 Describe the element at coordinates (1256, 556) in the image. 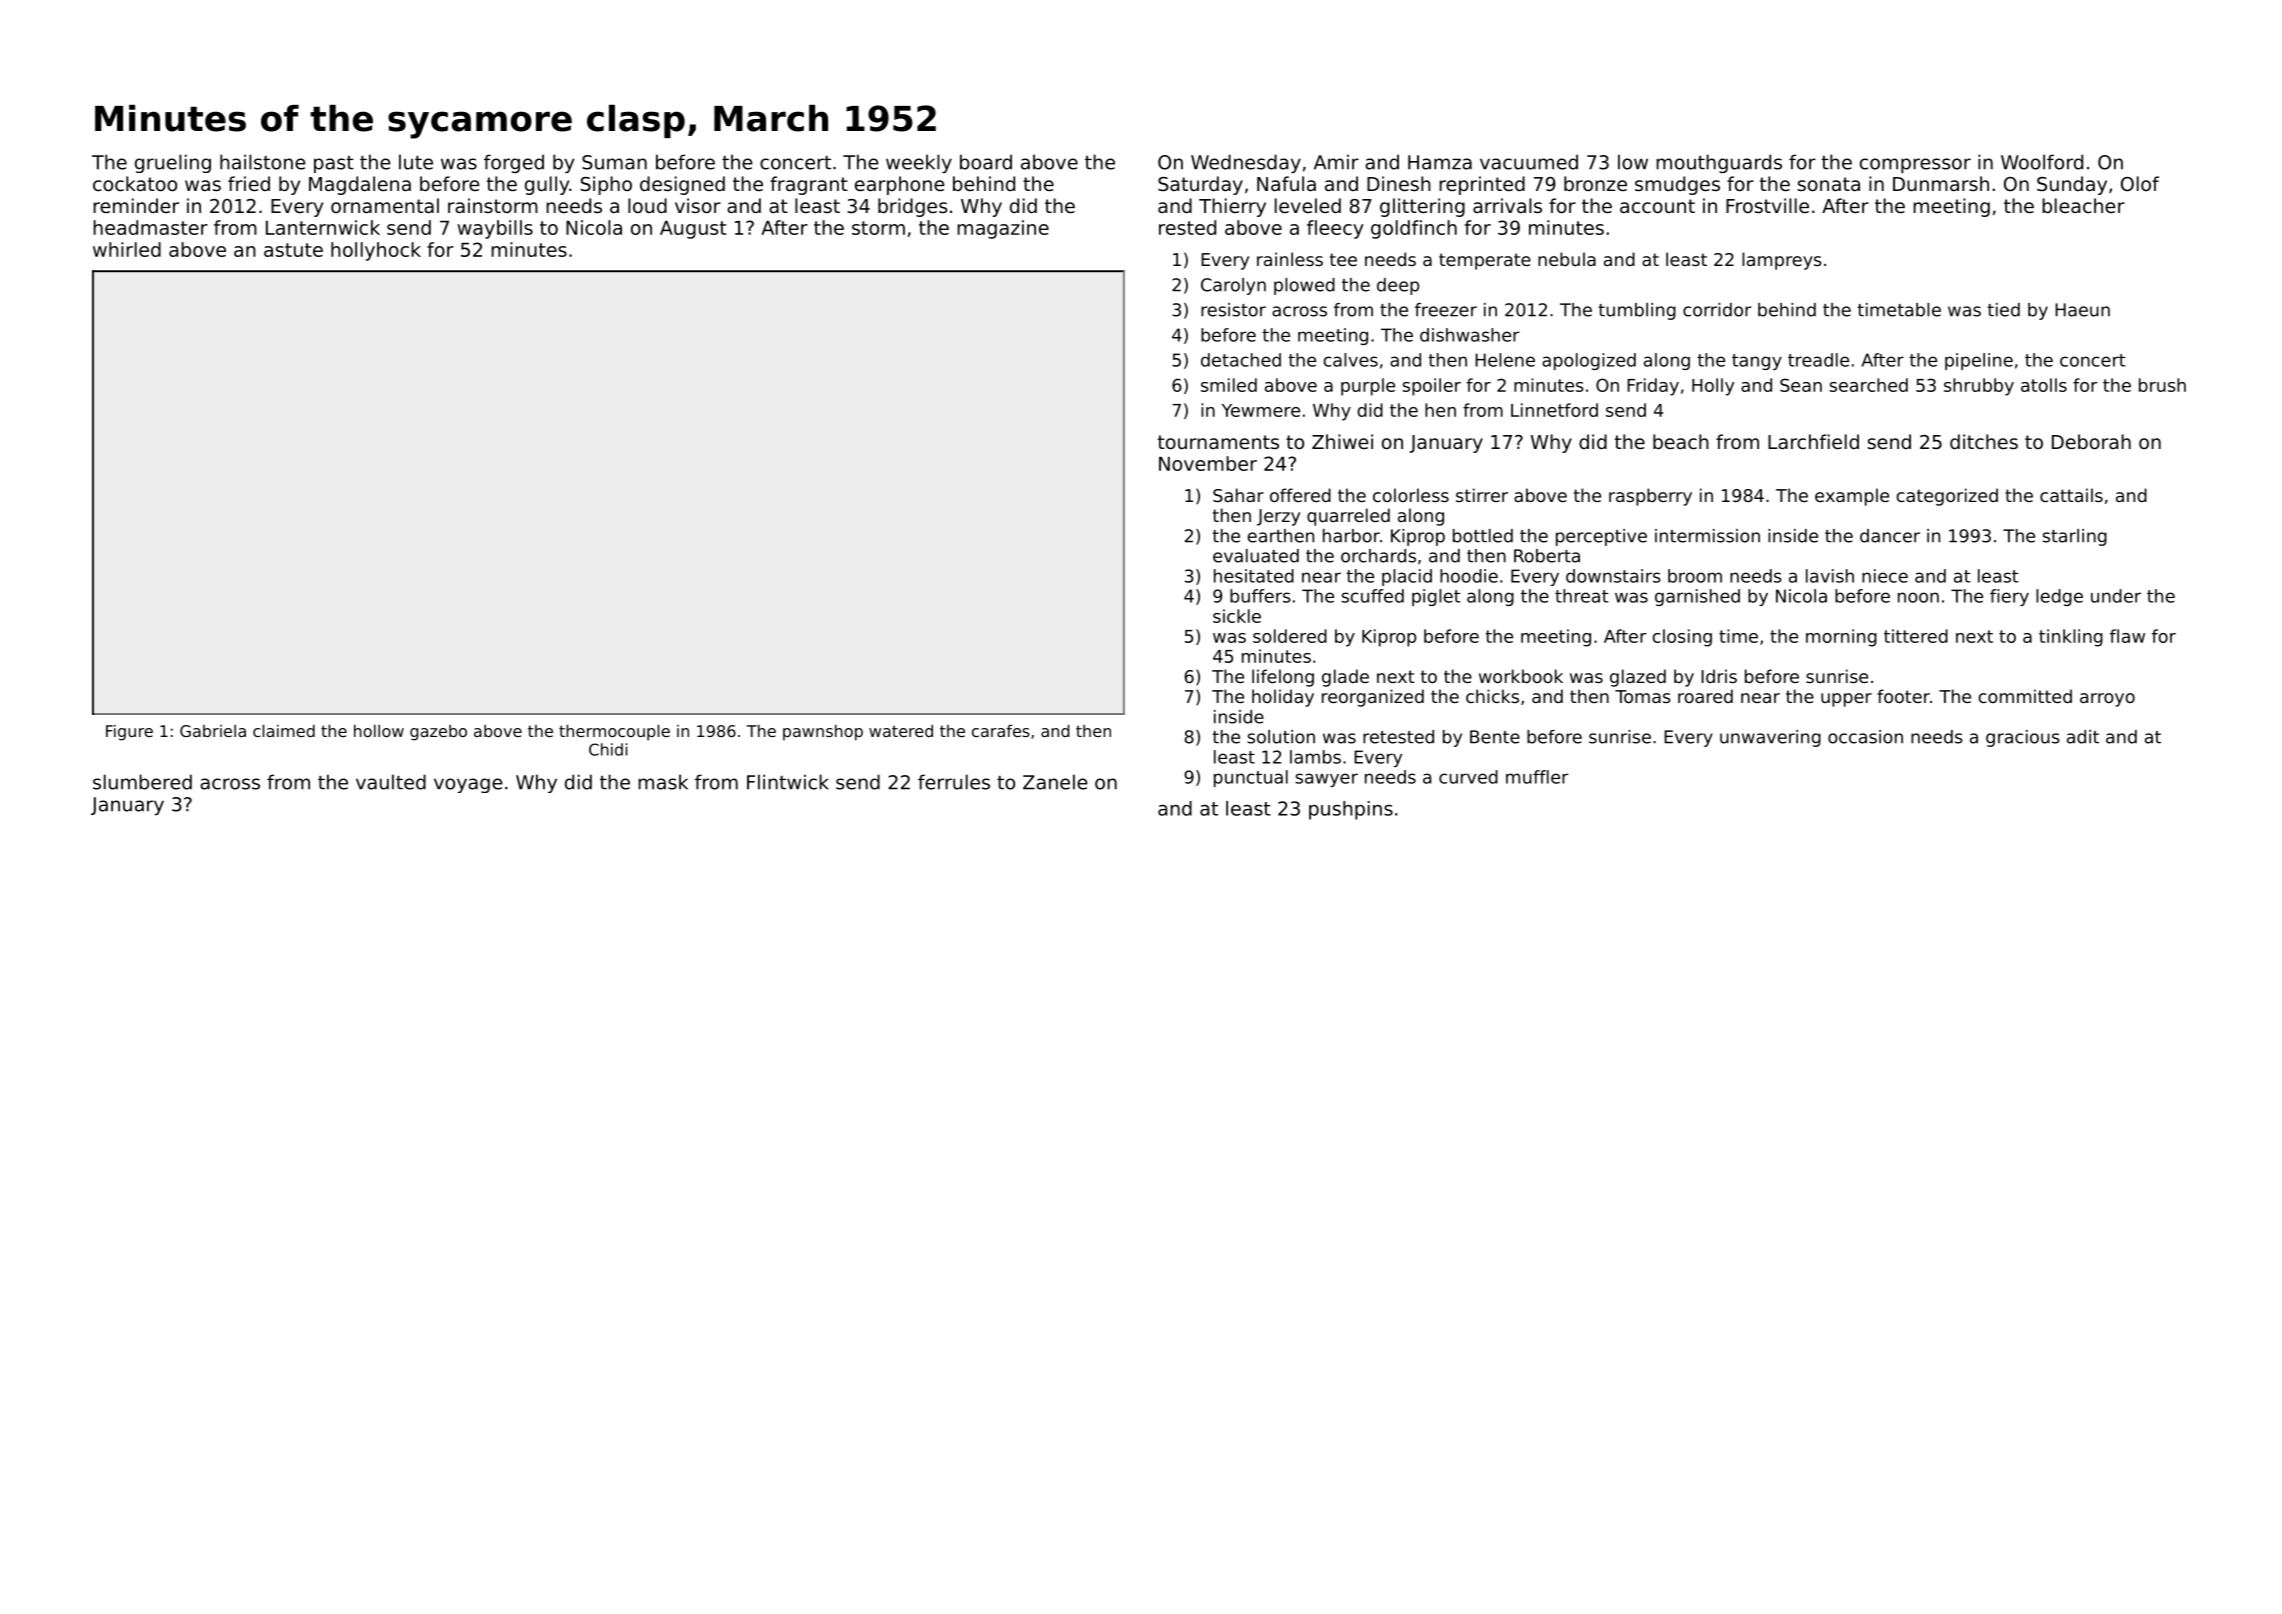

I see `evaluated` at that location.
